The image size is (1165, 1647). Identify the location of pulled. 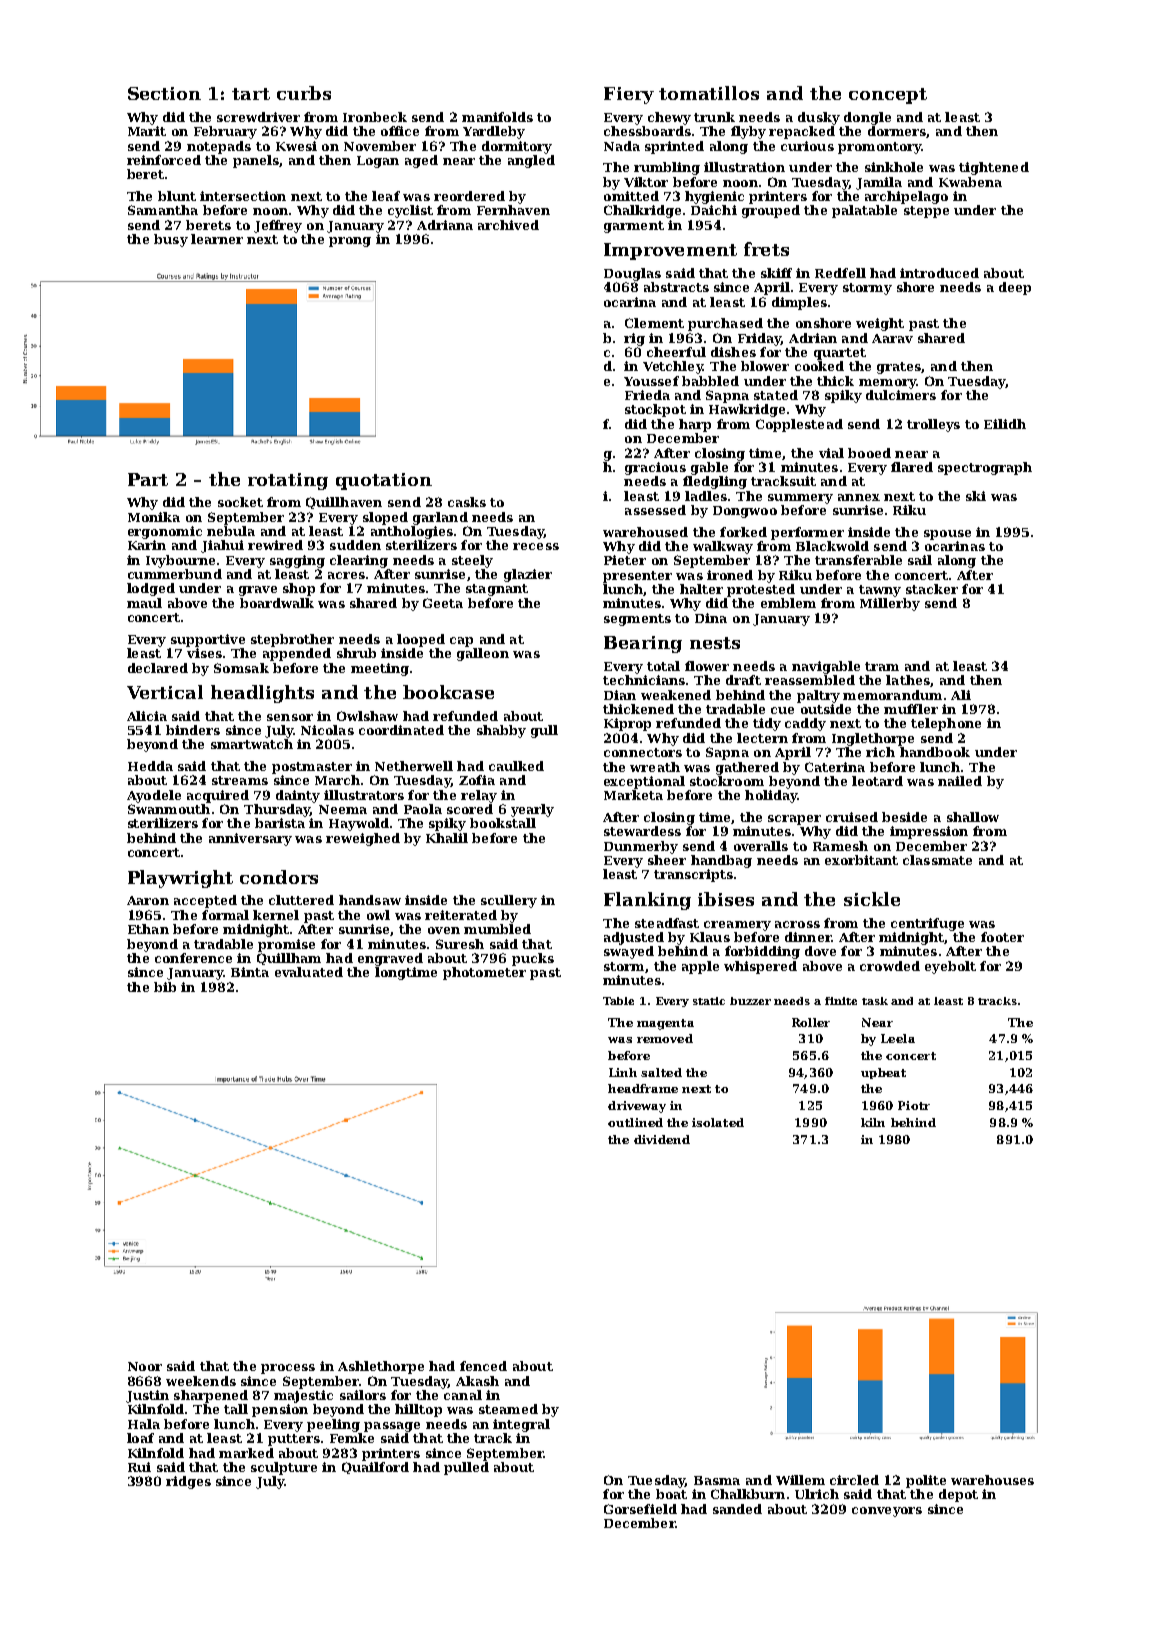
(466, 1468).
